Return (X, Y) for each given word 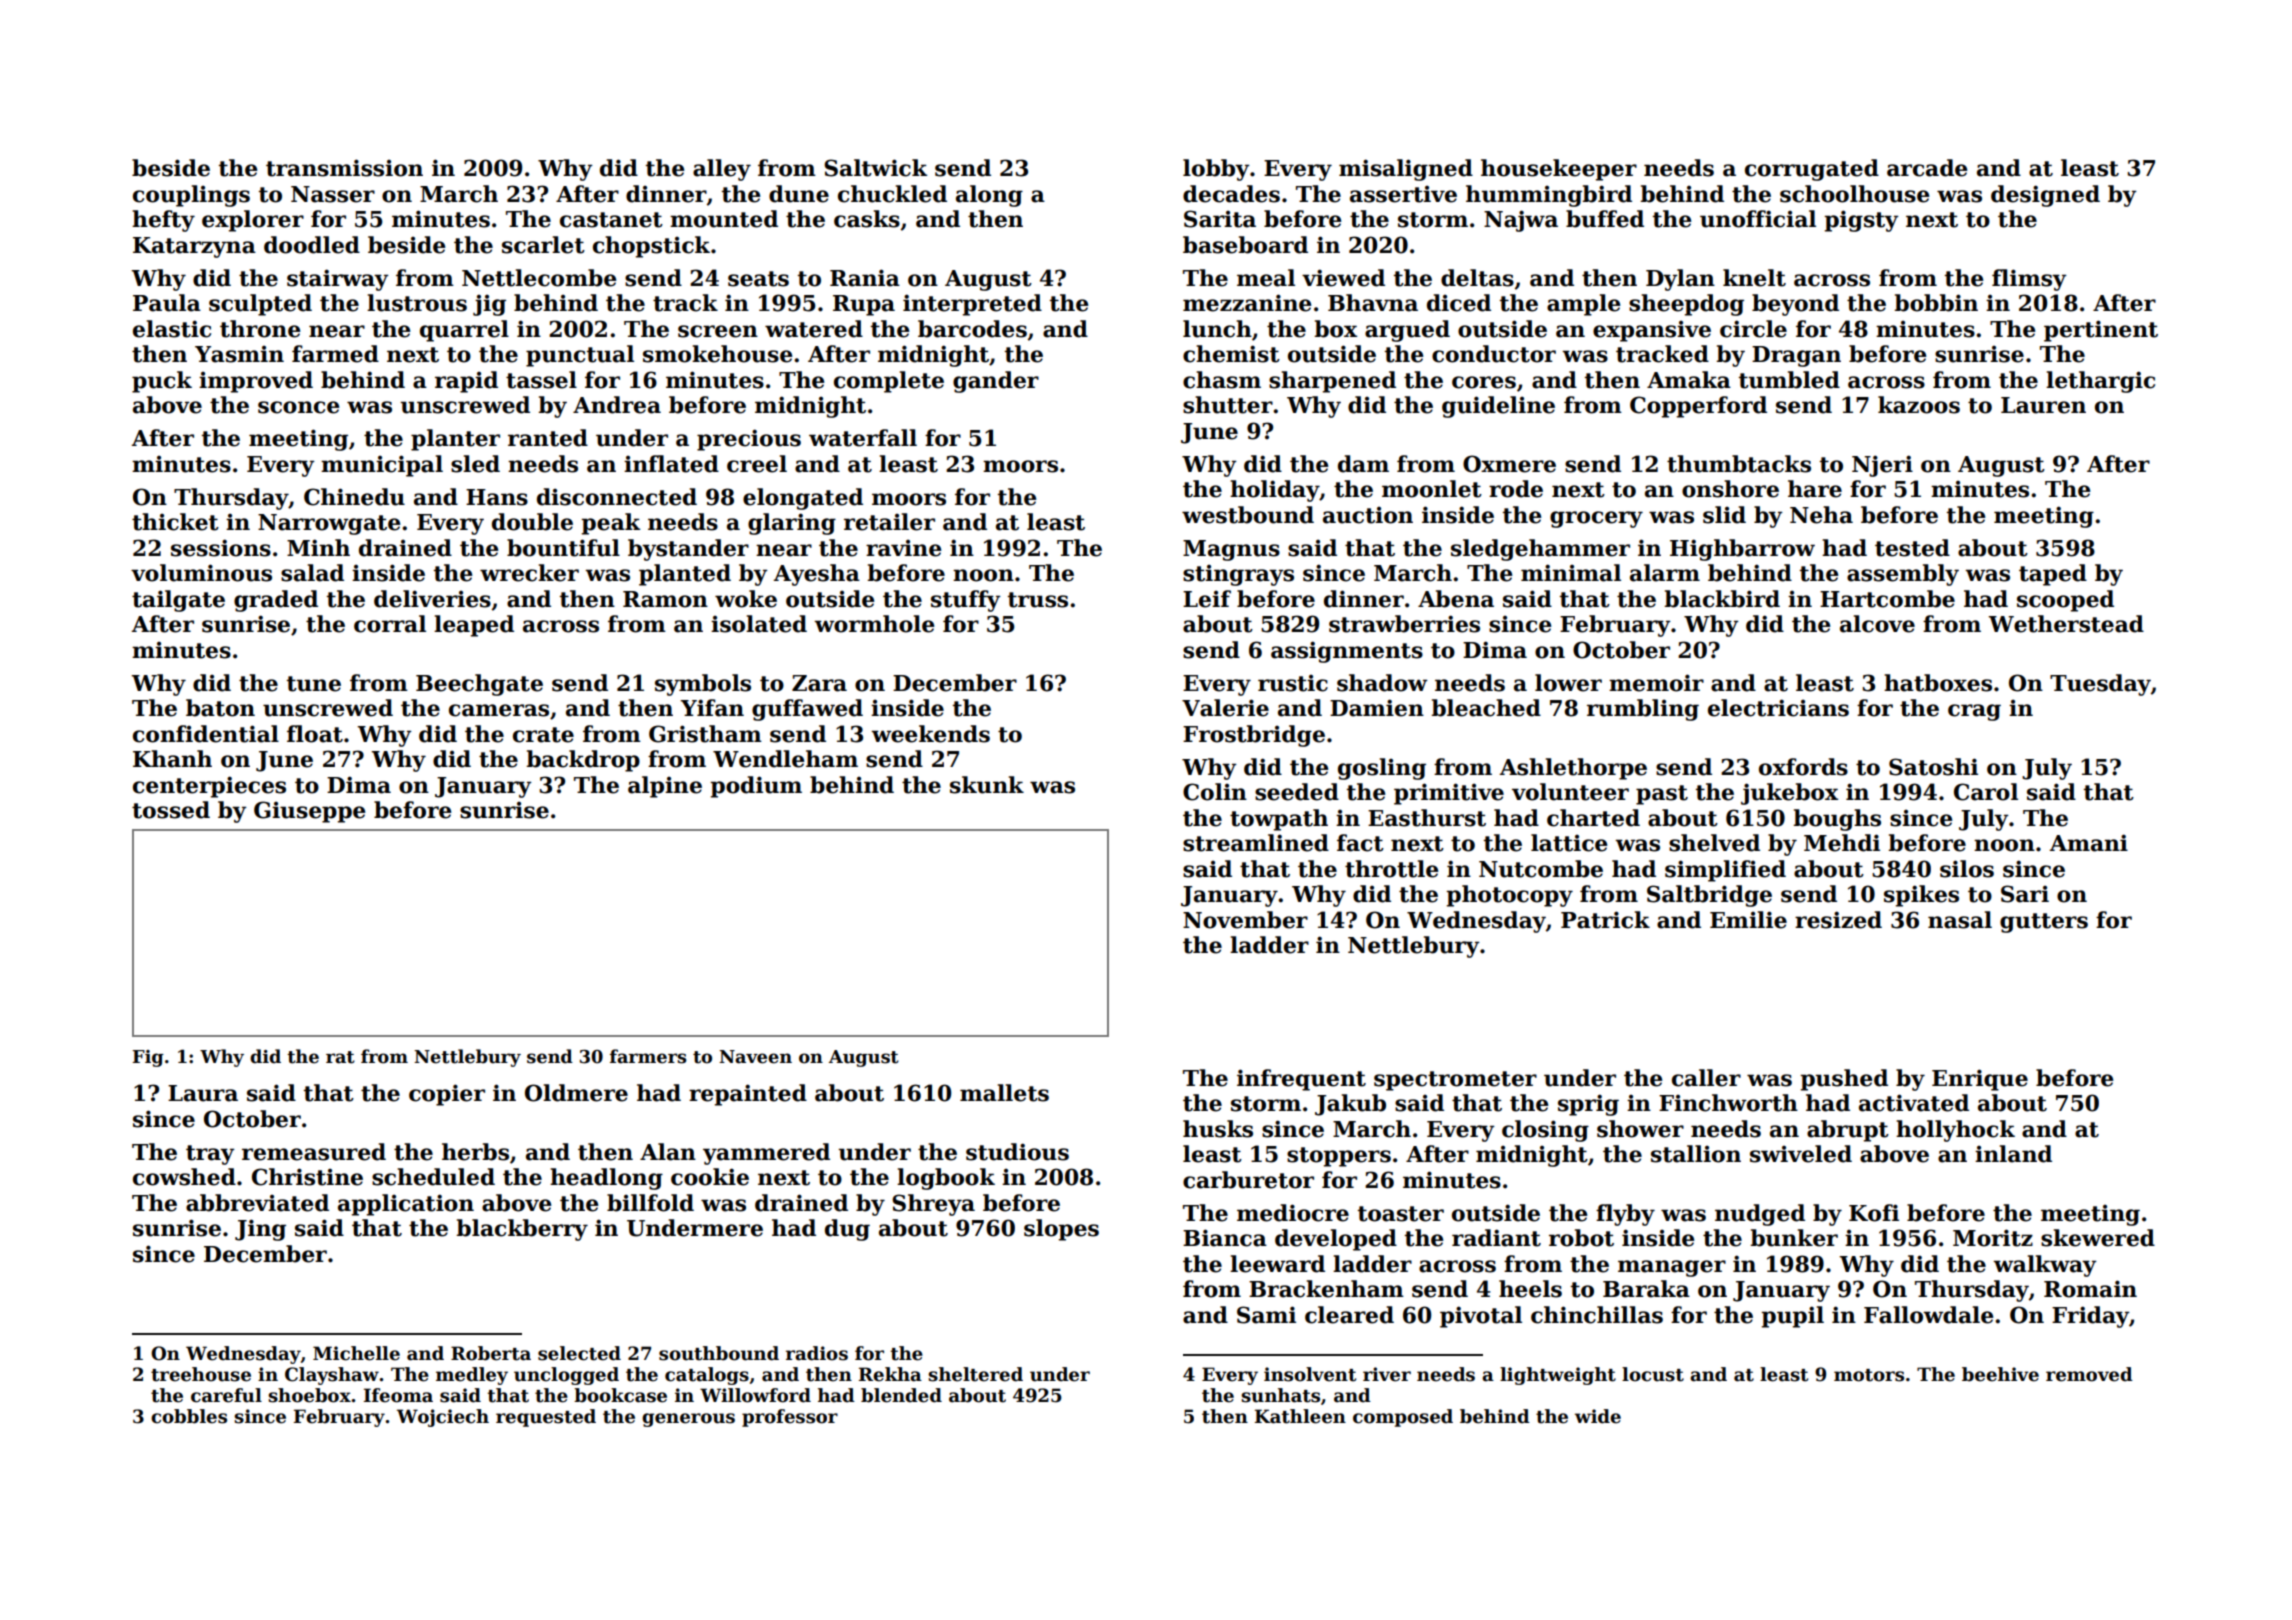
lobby (1216, 170)
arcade (1927, 168)
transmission (344, 168)
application (406, 1205)
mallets (1004, 1093)
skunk (987, 785)
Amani (2088, 843)
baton (220, 708)
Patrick (1605, 920)
